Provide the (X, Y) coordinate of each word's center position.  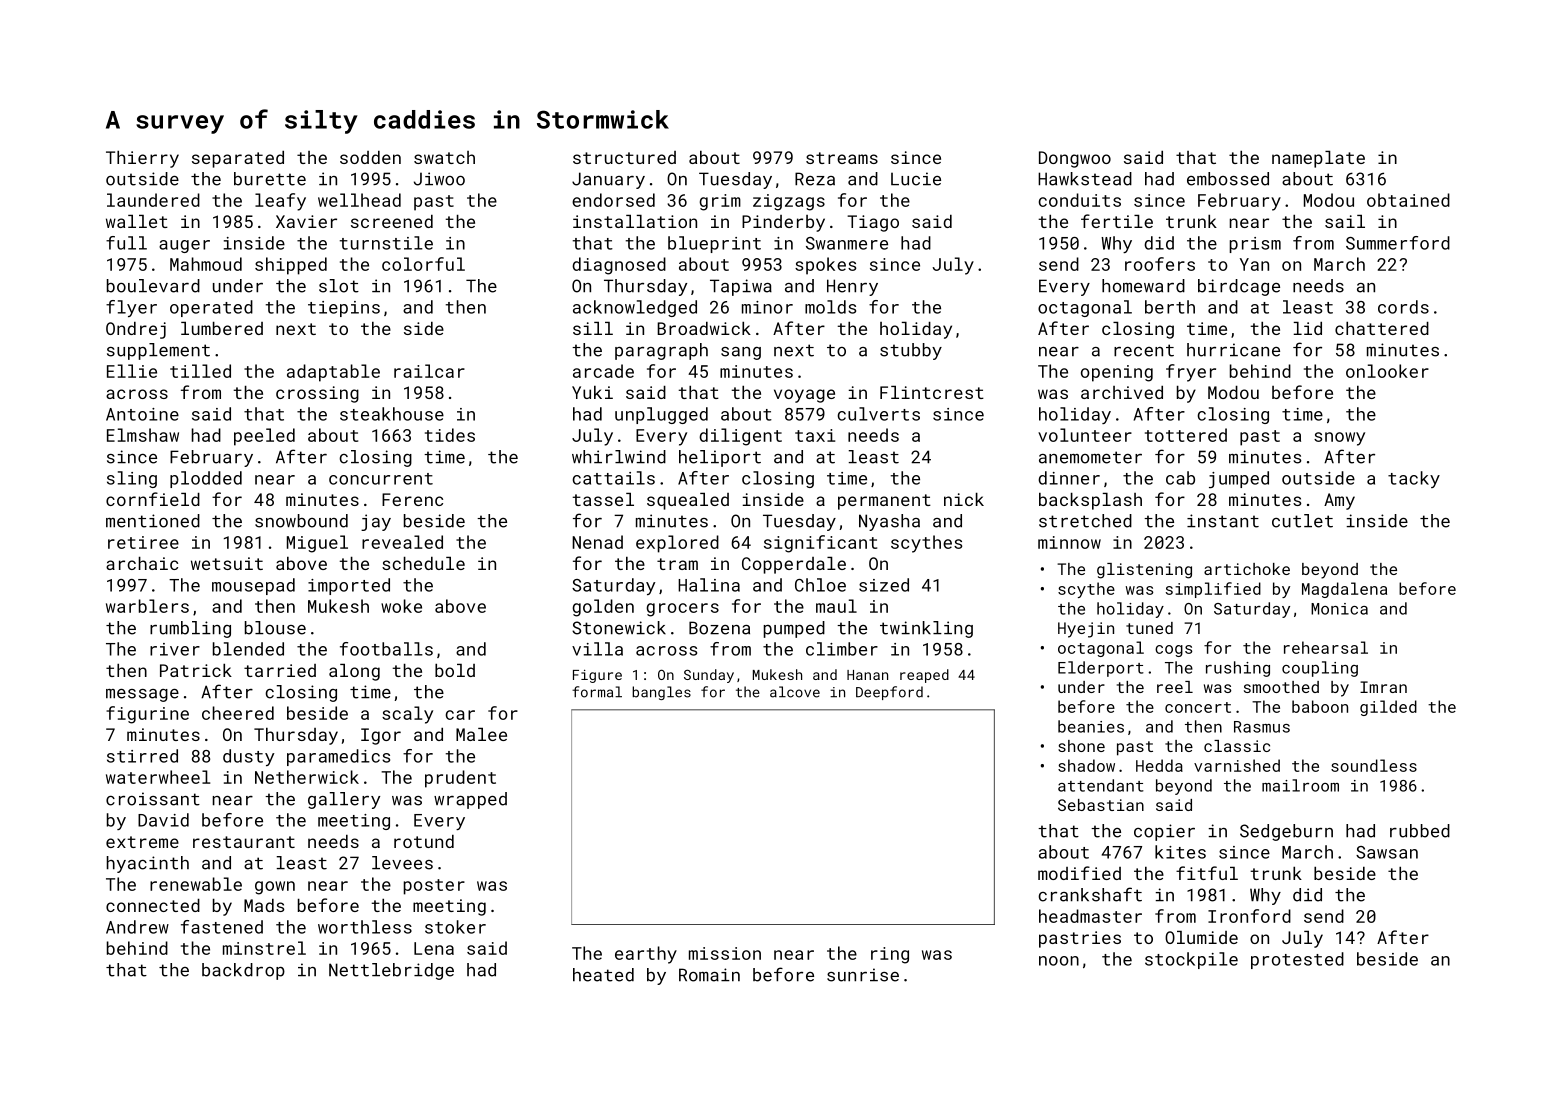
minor (767, 307)
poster (434, 887)
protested (1297, 960)
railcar (429, 371)
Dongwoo (1075, 159)
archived (1122, 392)
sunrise (863, 975)
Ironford (1249, 916)
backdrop (243, 971)
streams (842, 158)
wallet (137, 221)
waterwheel (158, 777)
